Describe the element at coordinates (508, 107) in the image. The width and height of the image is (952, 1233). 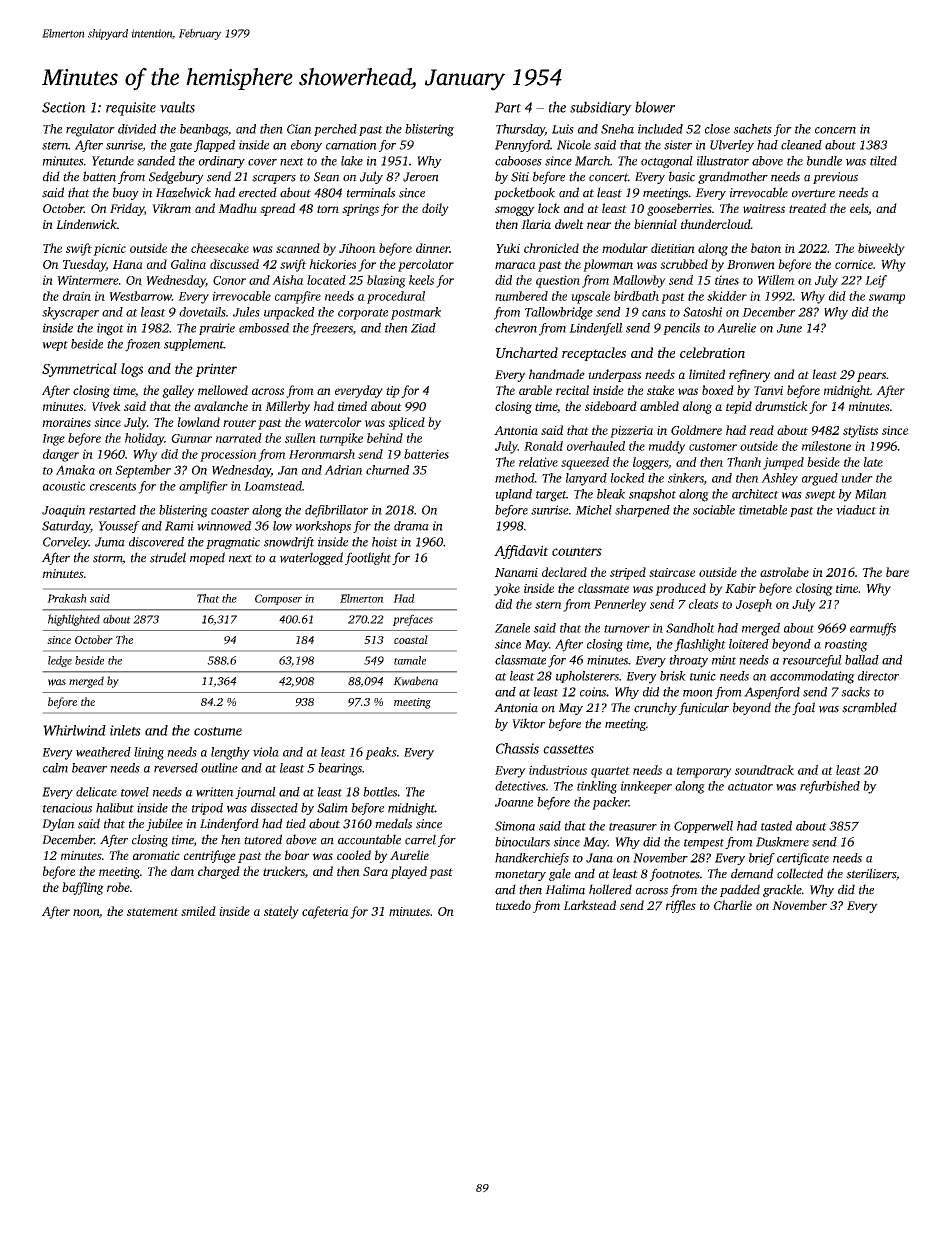
I see `Part` at that location.
